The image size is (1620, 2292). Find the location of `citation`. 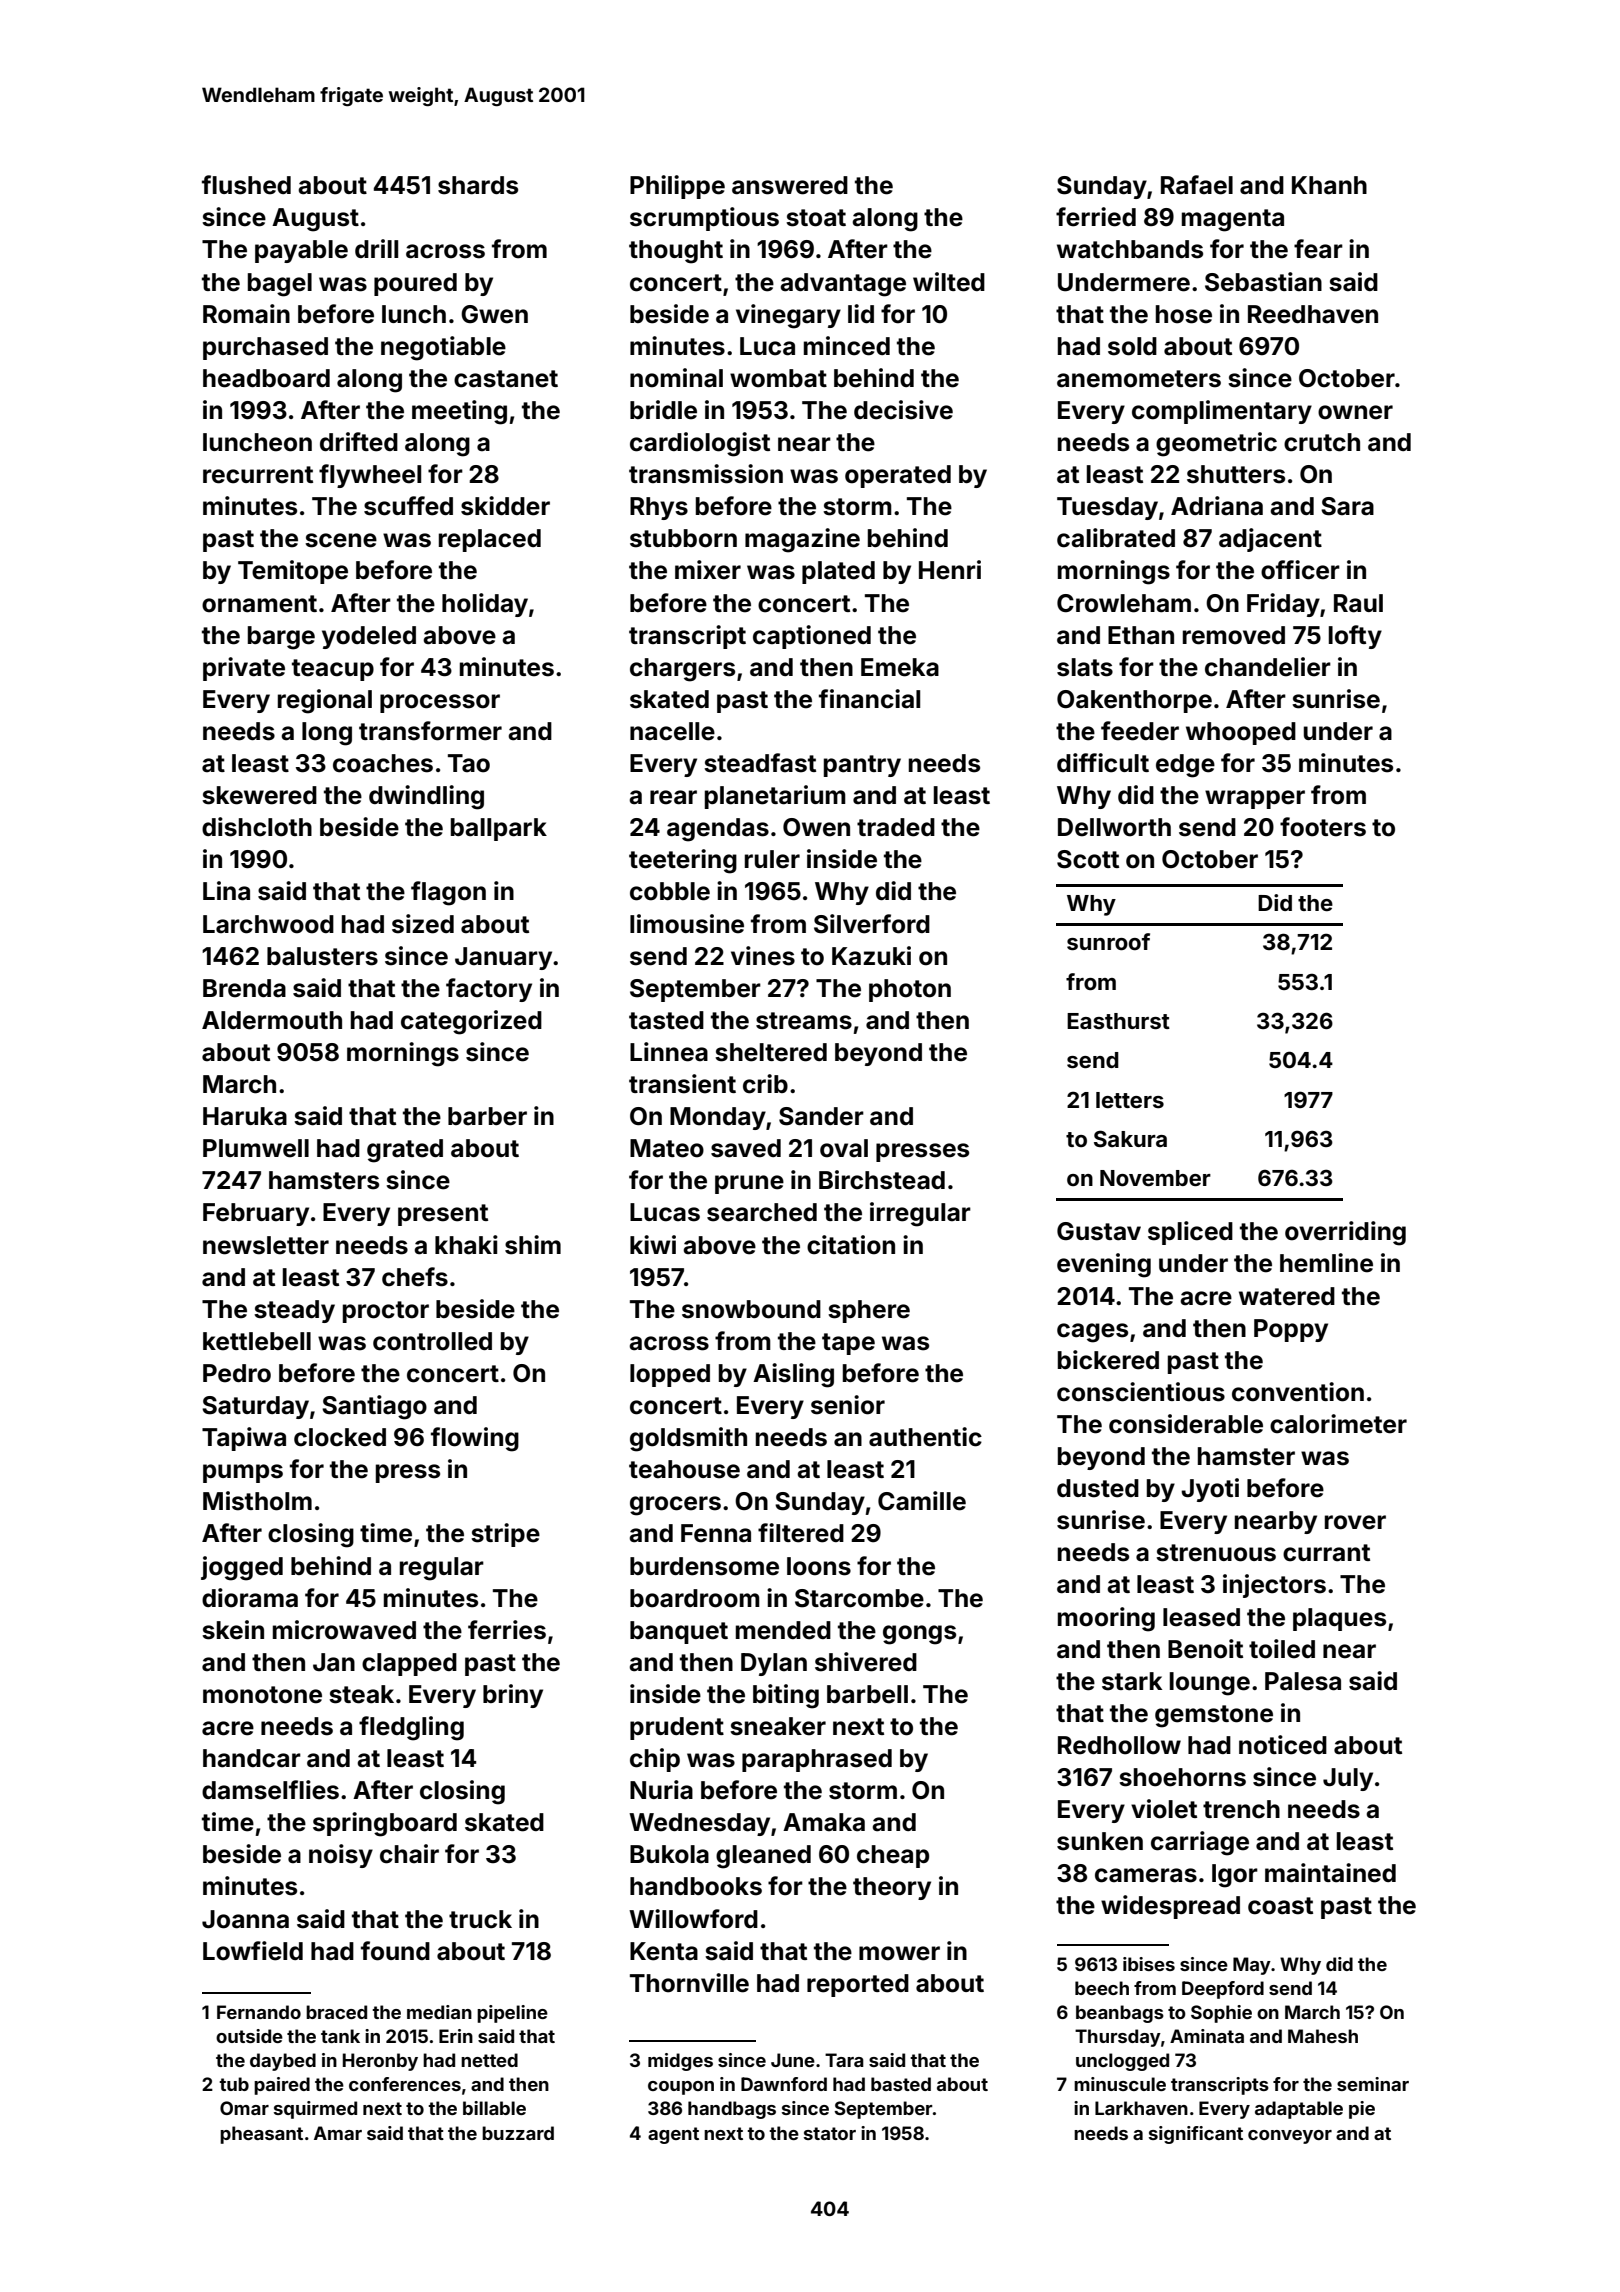

citation is located at coordinates (851, 1245).
